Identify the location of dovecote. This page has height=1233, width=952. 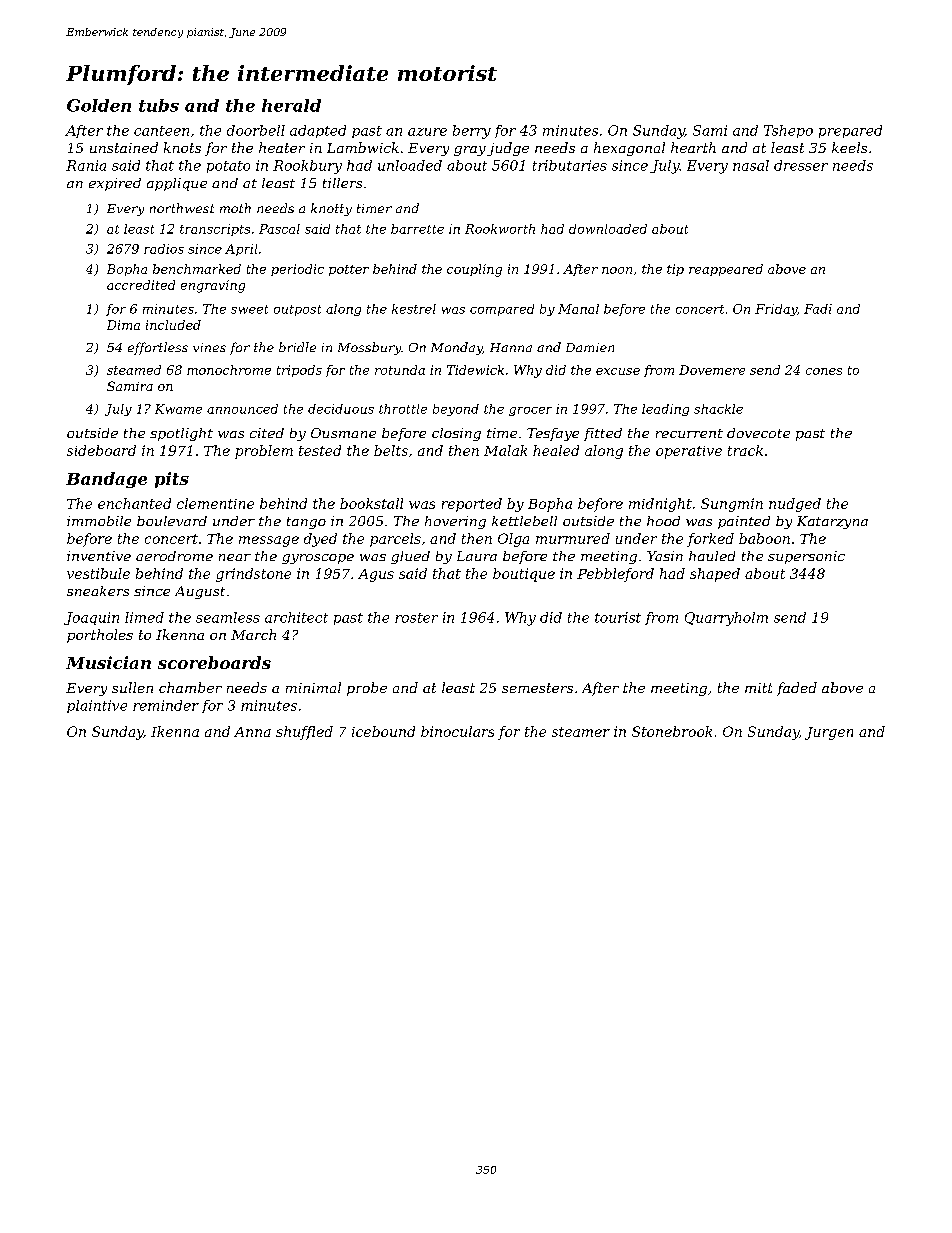
(758, 433).
